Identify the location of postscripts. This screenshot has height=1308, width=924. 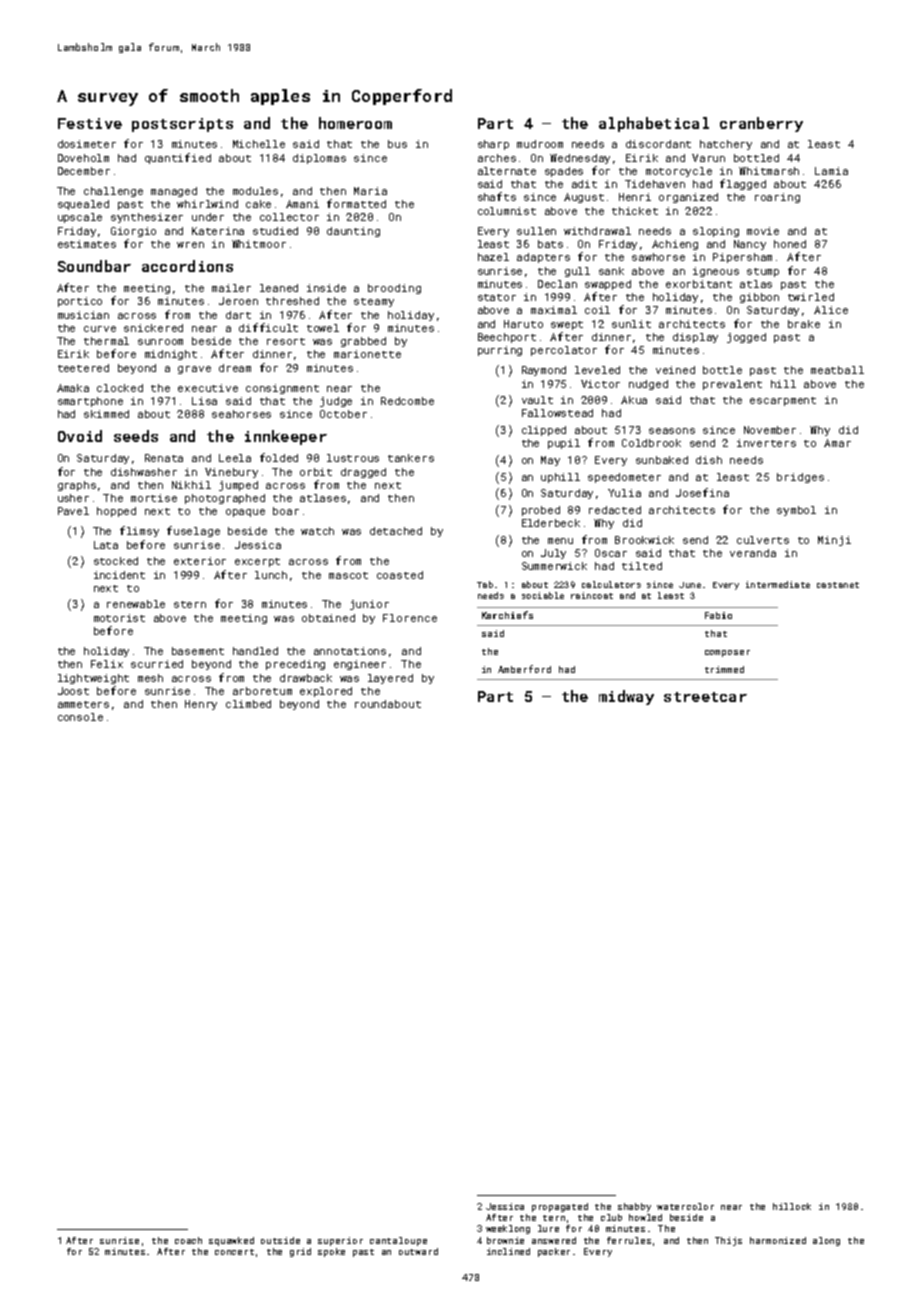
(182, 125).
